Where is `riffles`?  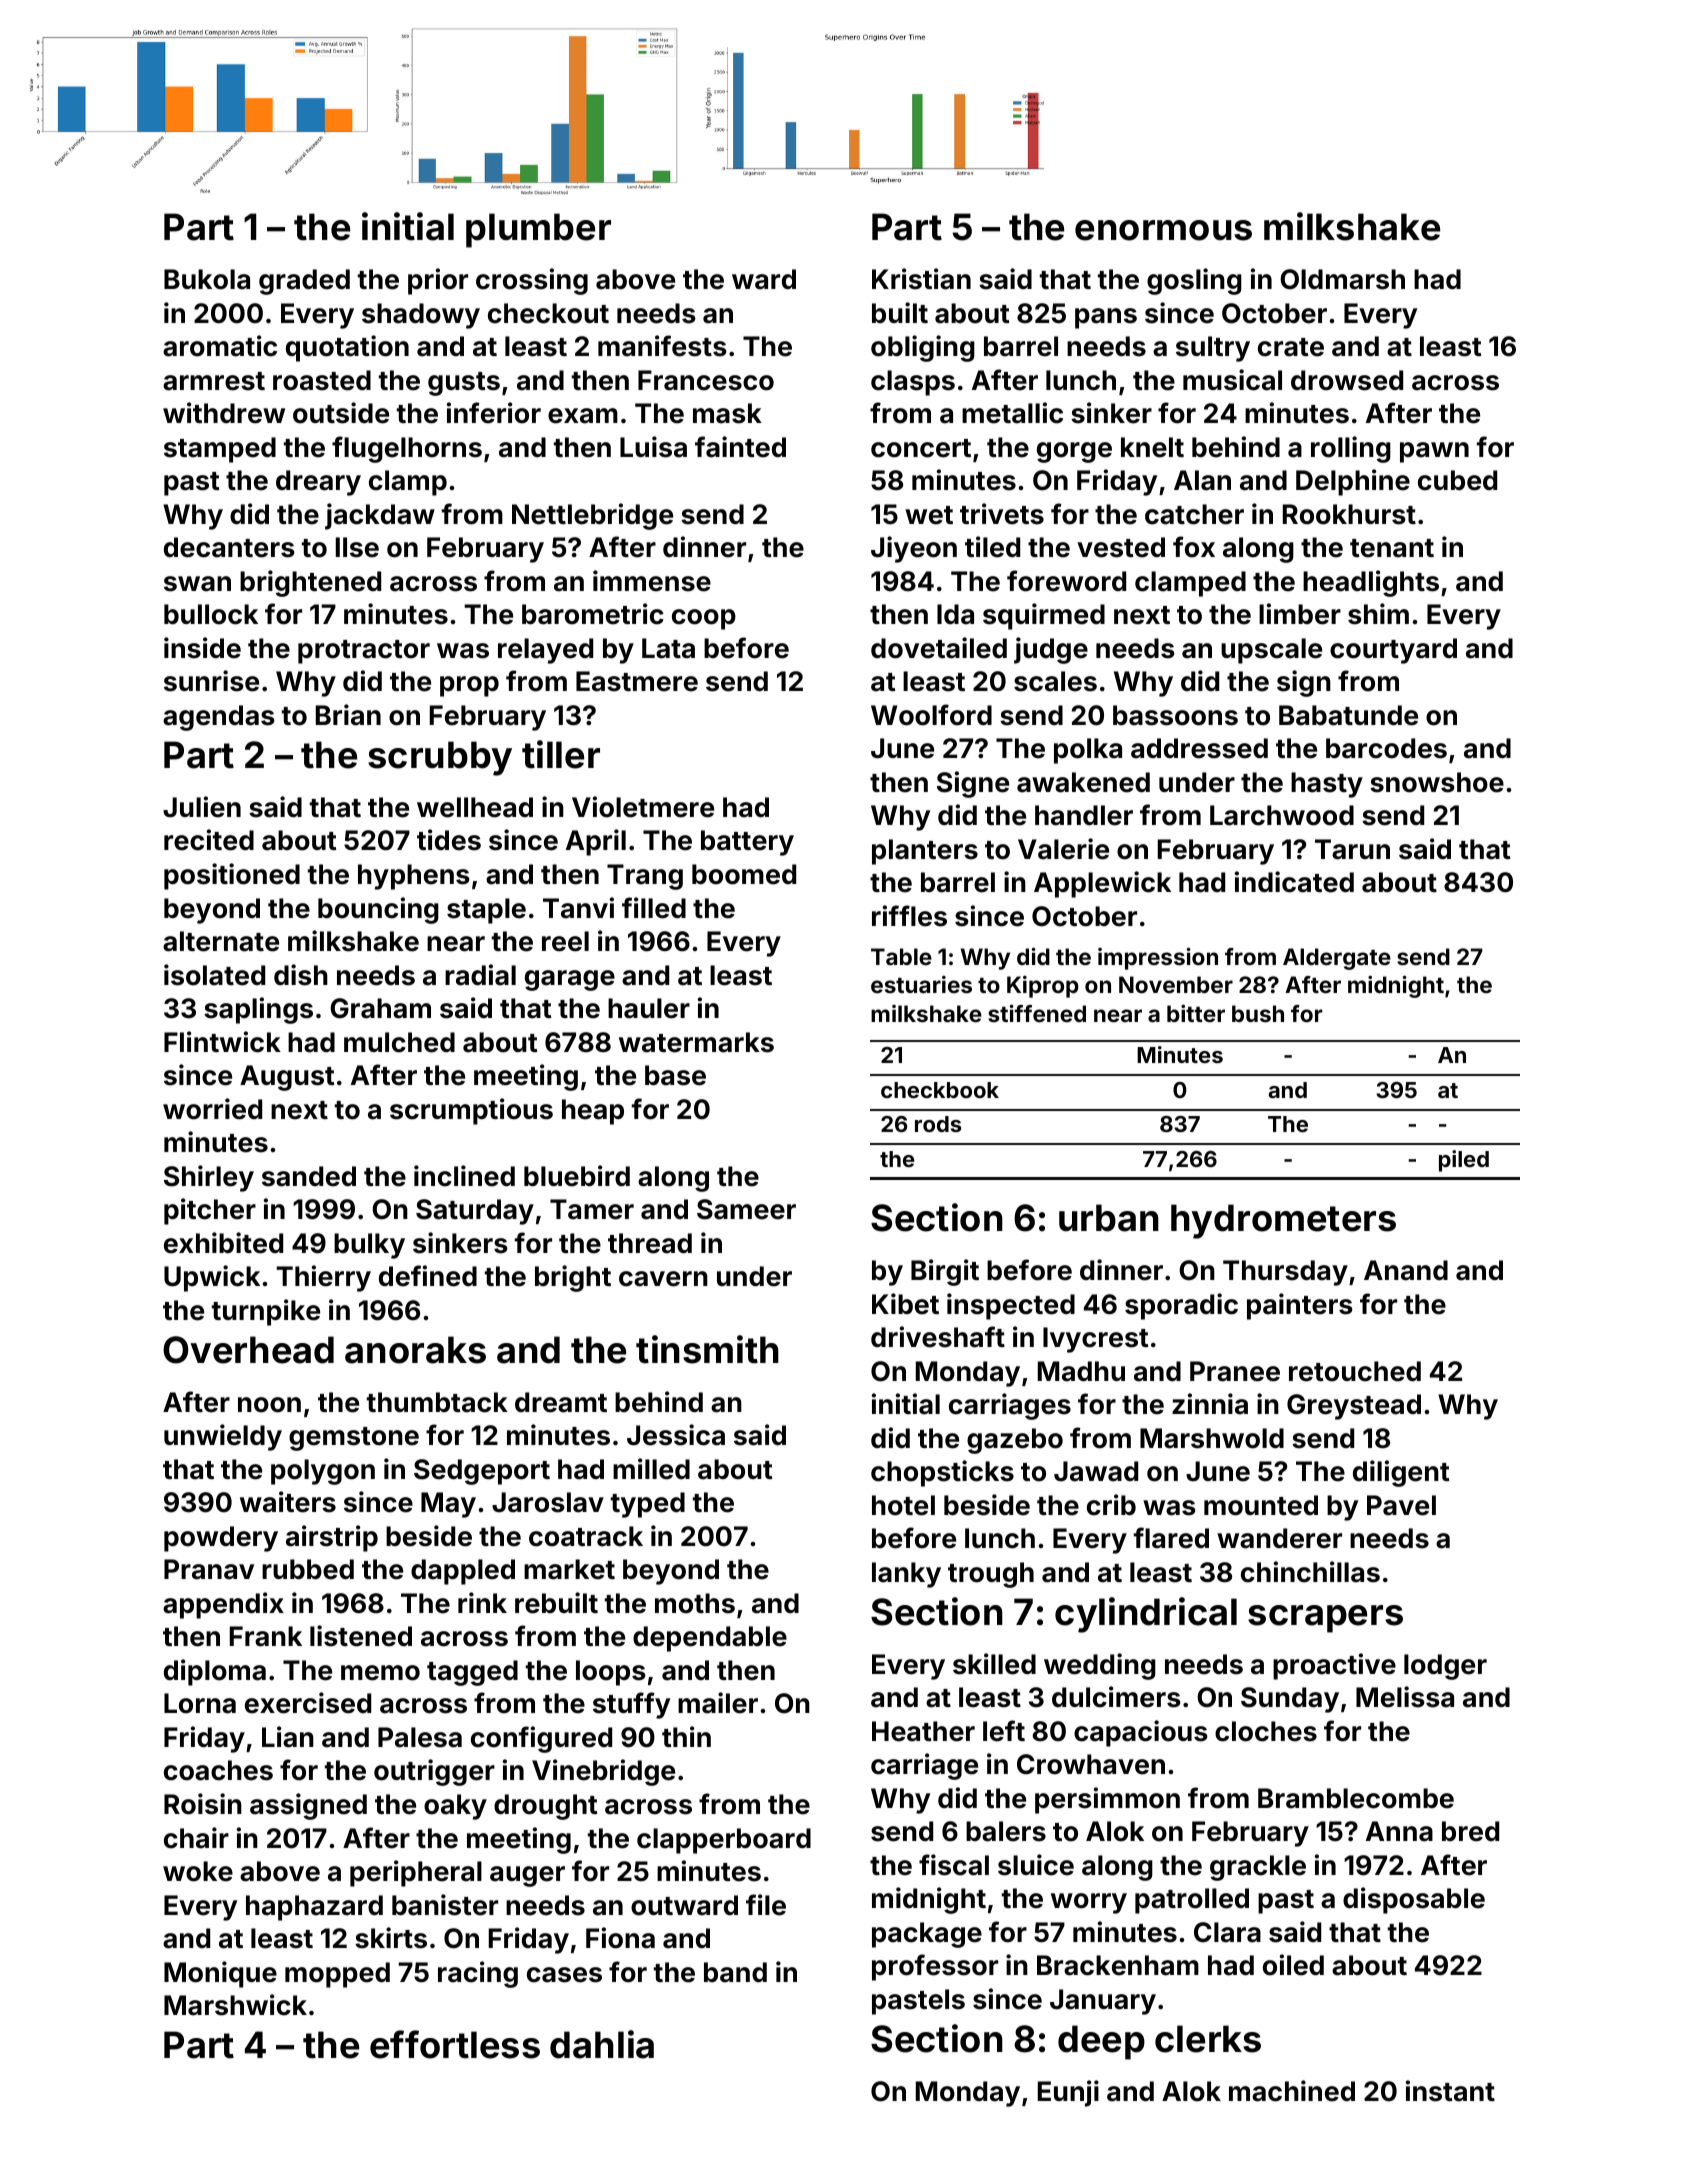
riffles is located at coordinates (909, 916).
